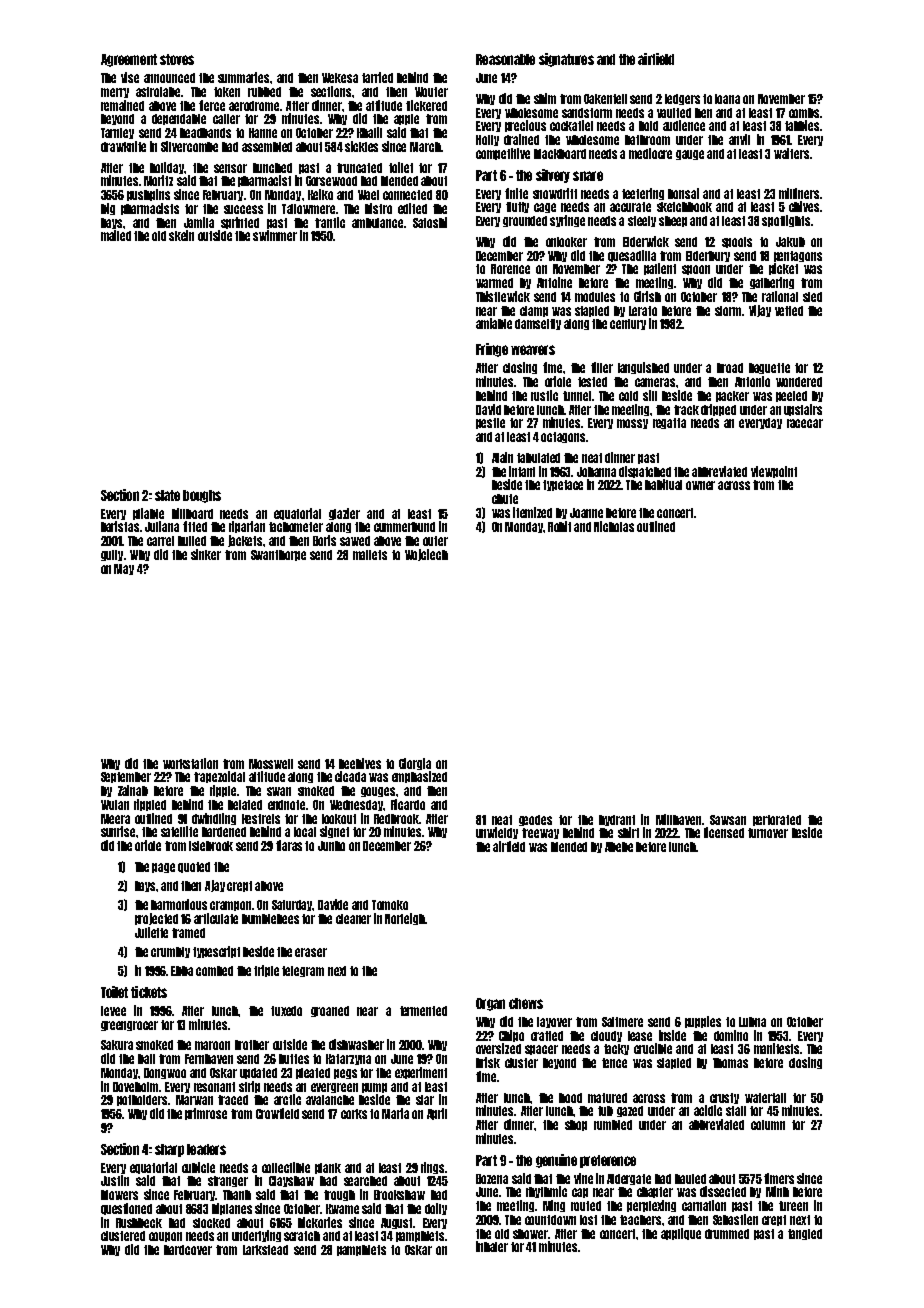 The height and width of the screenshot is (1308, 924). What do you see at coordinates (566, 60) in the screenshot?
I see `signatures` at bounding box center [566, 60].
